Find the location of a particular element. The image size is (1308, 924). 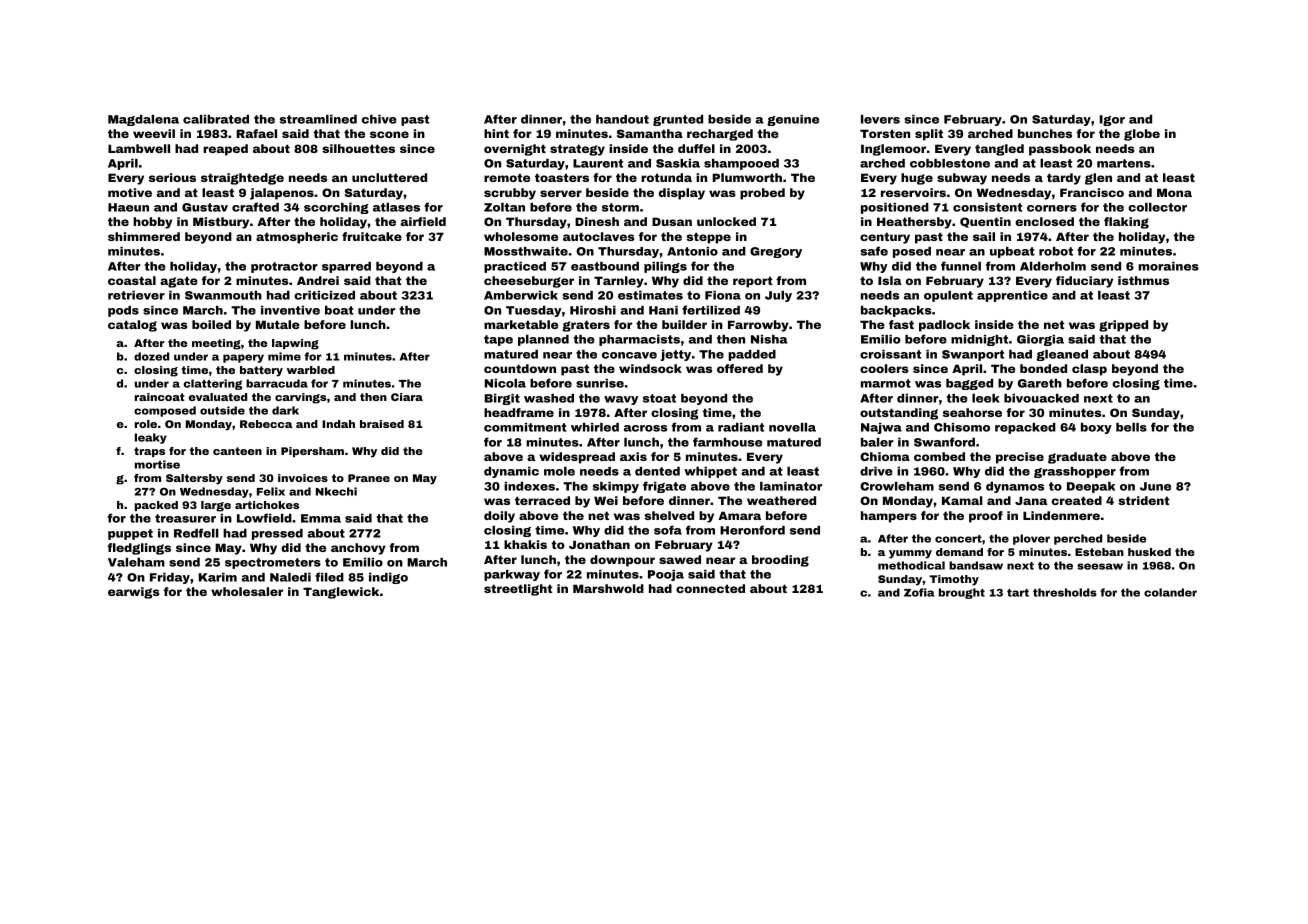

Gustav is located at coordinates (205, 207).
